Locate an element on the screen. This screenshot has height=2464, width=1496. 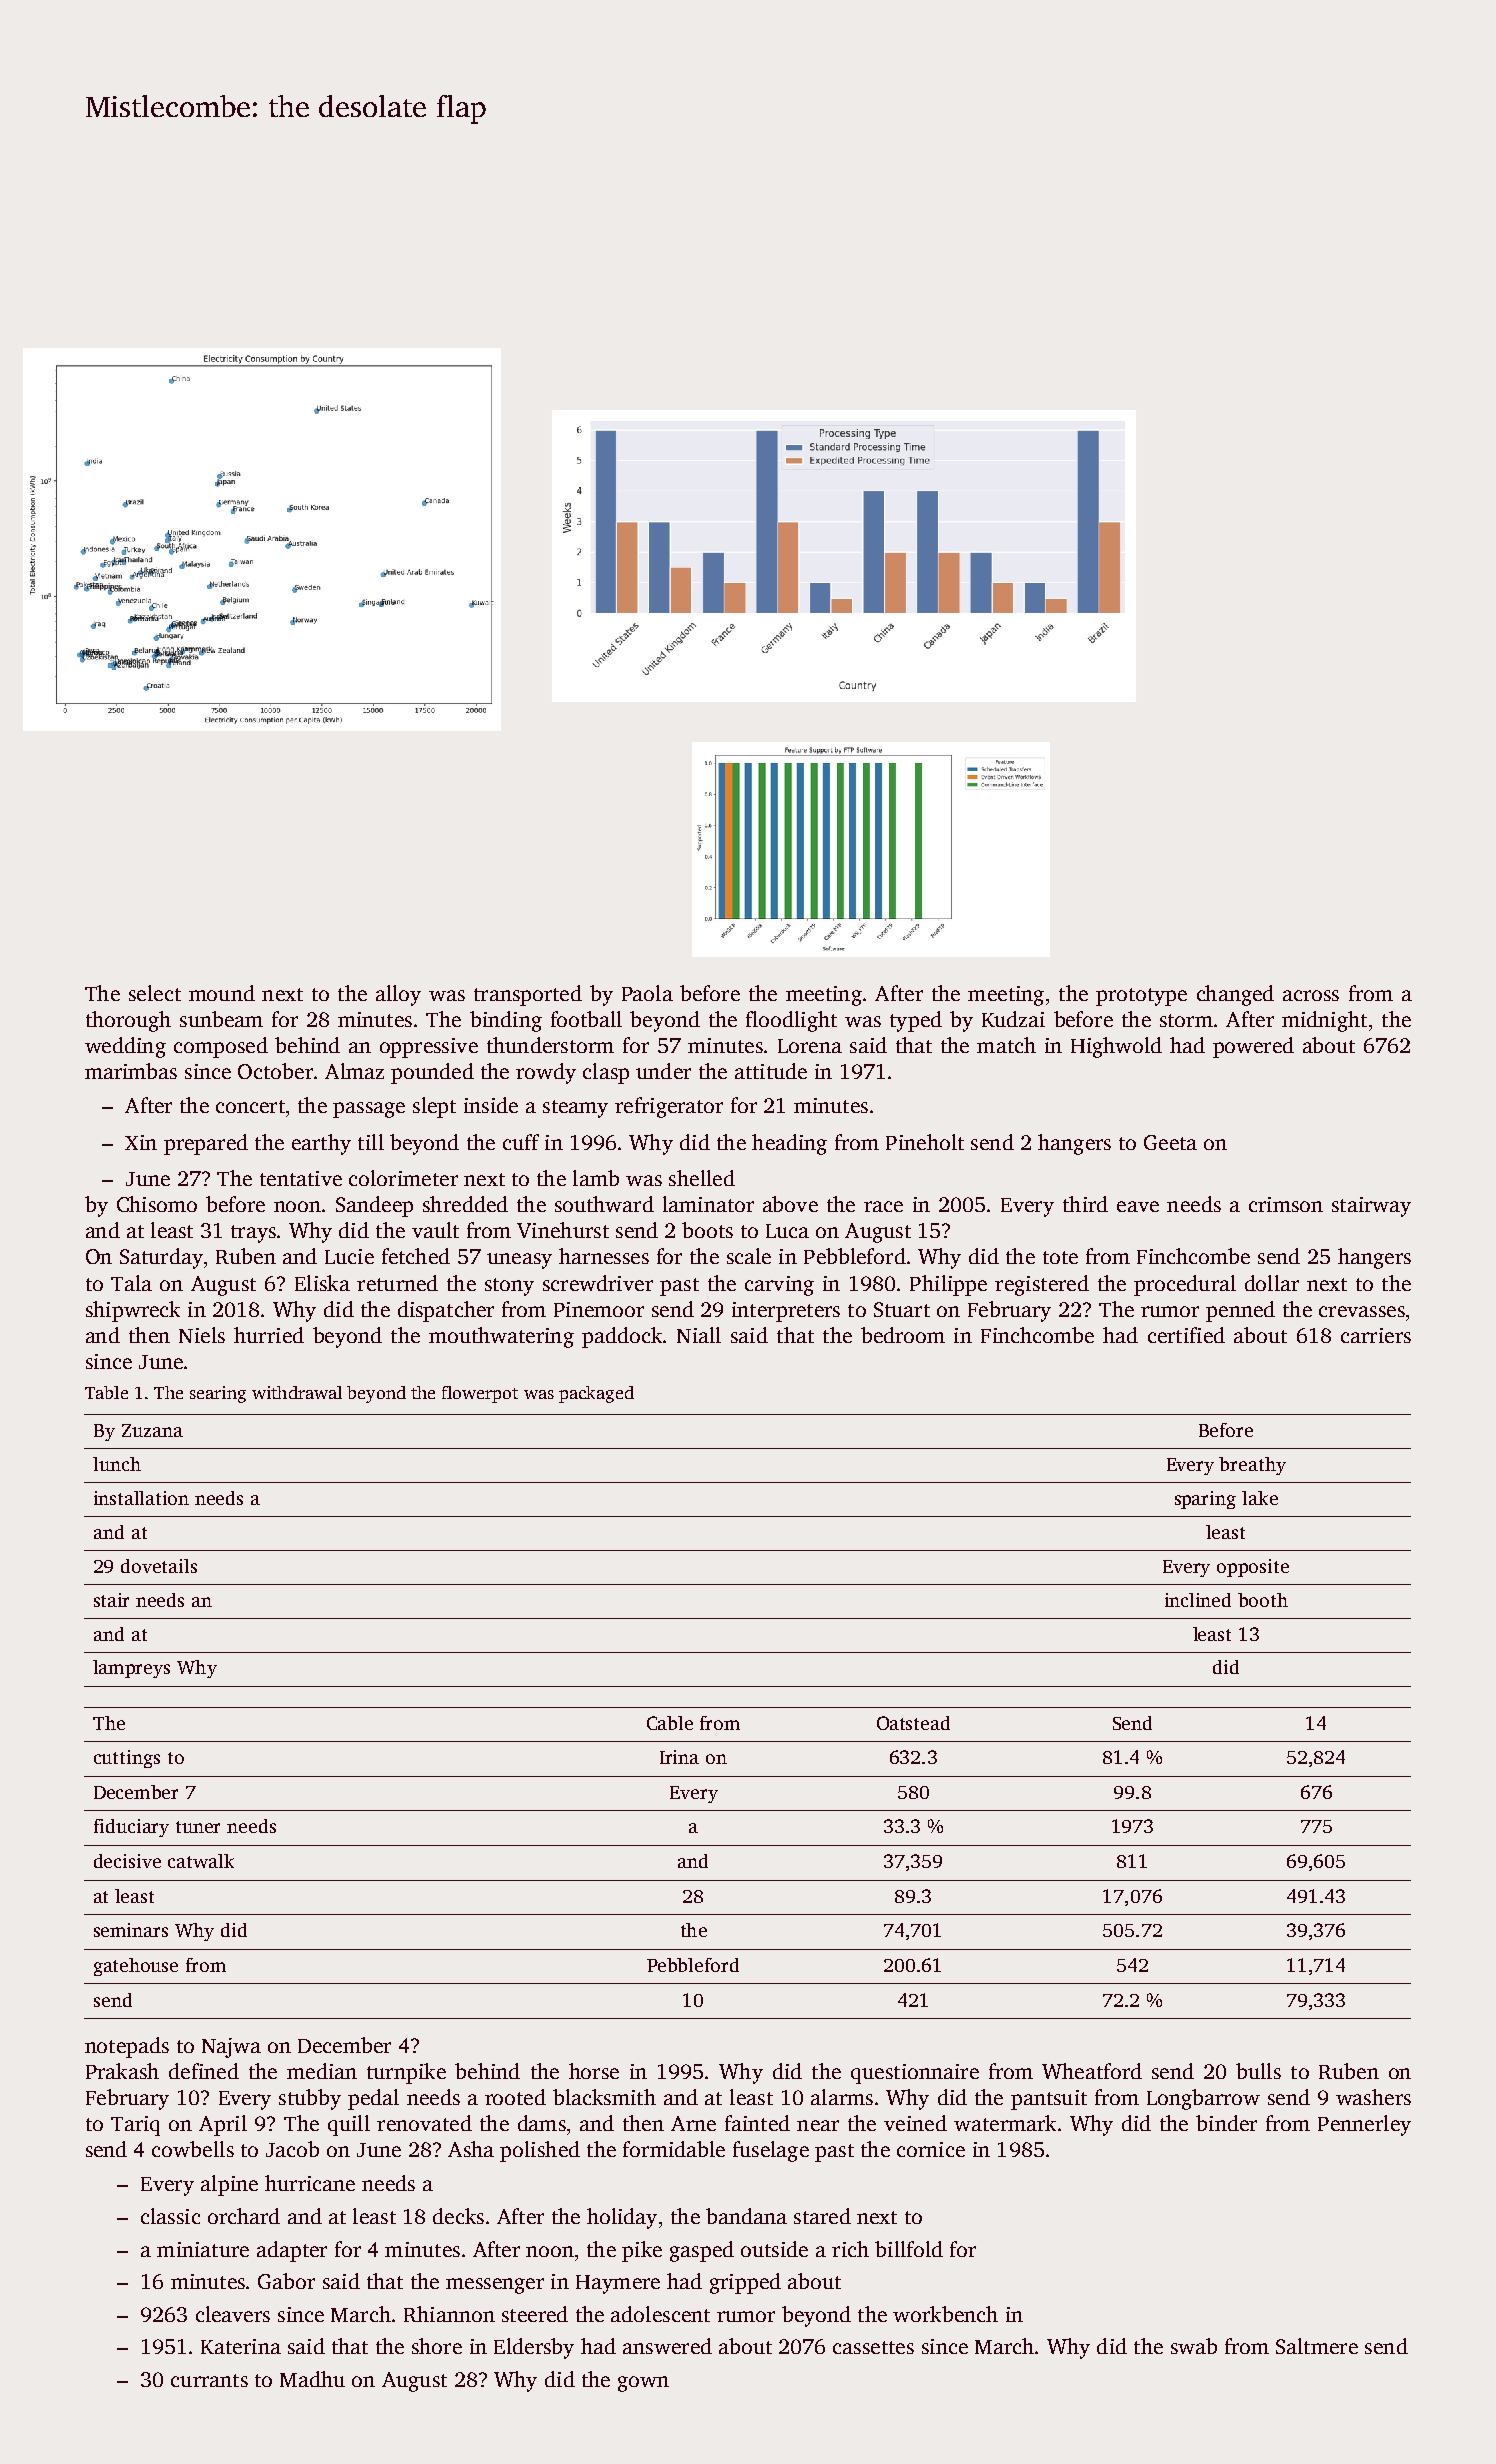
catwalk is located at coordinates (201, 1861).
